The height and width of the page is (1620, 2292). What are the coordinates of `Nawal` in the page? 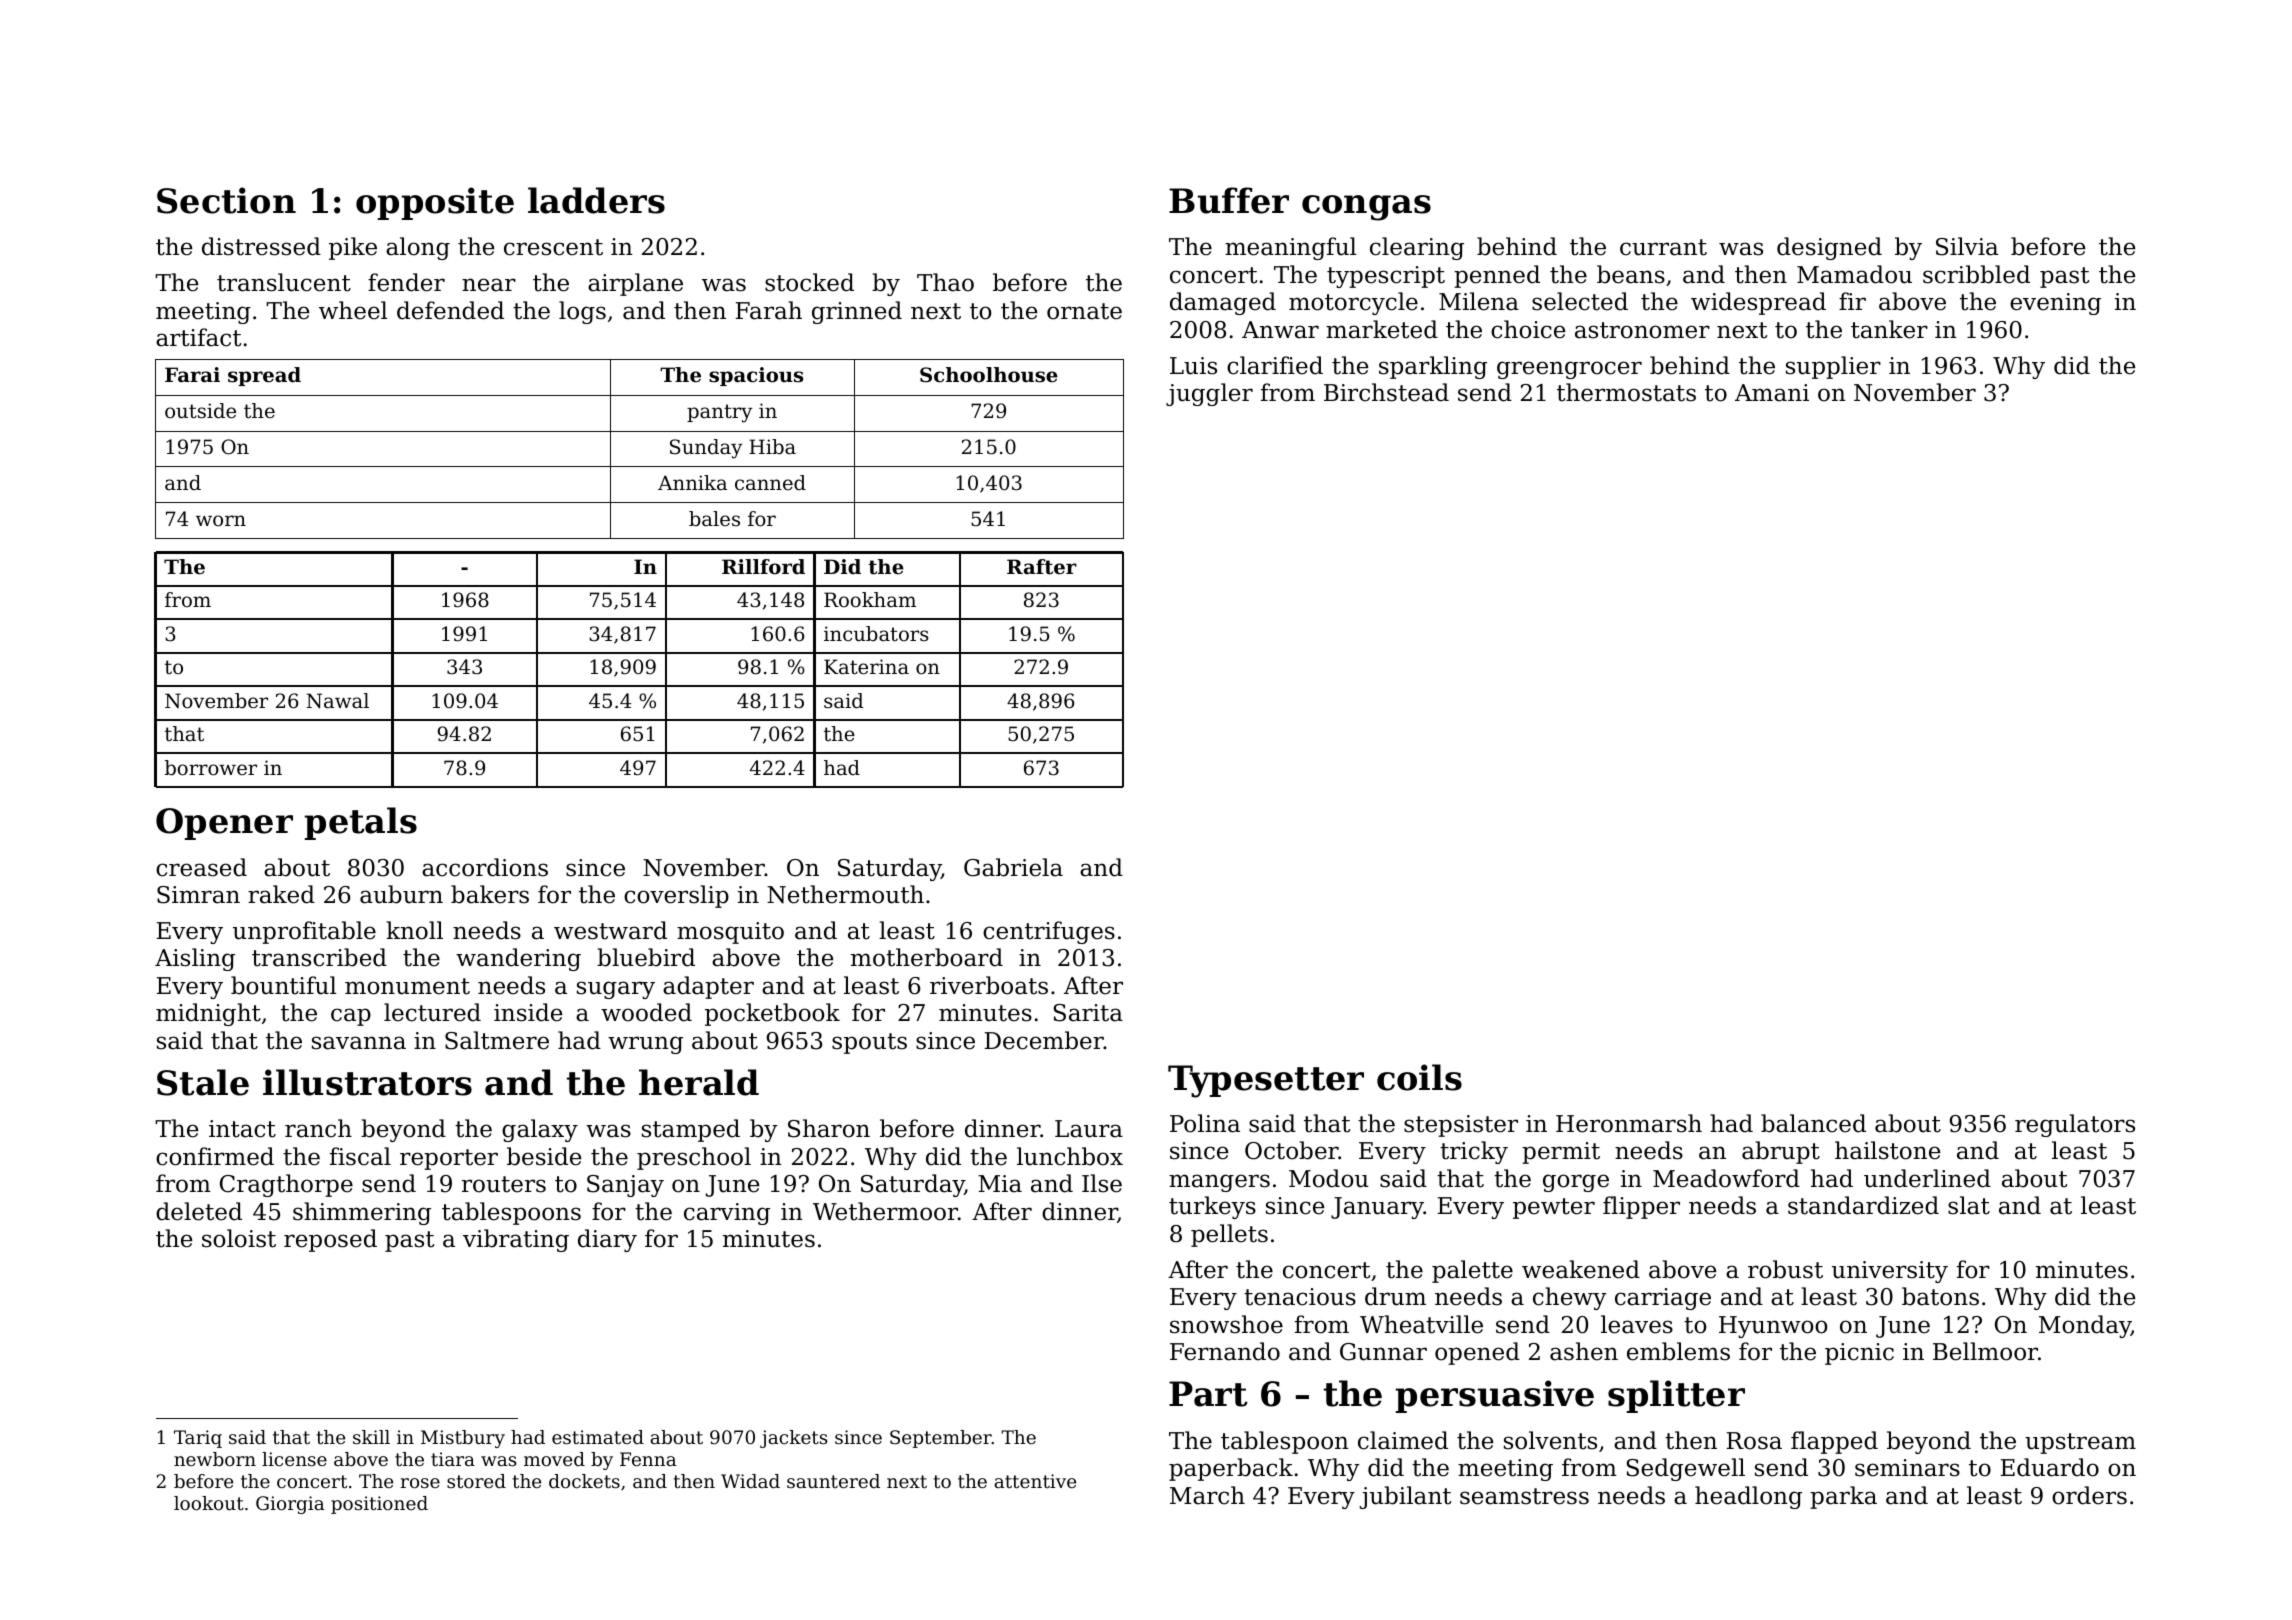 It's located at (337, 701).
